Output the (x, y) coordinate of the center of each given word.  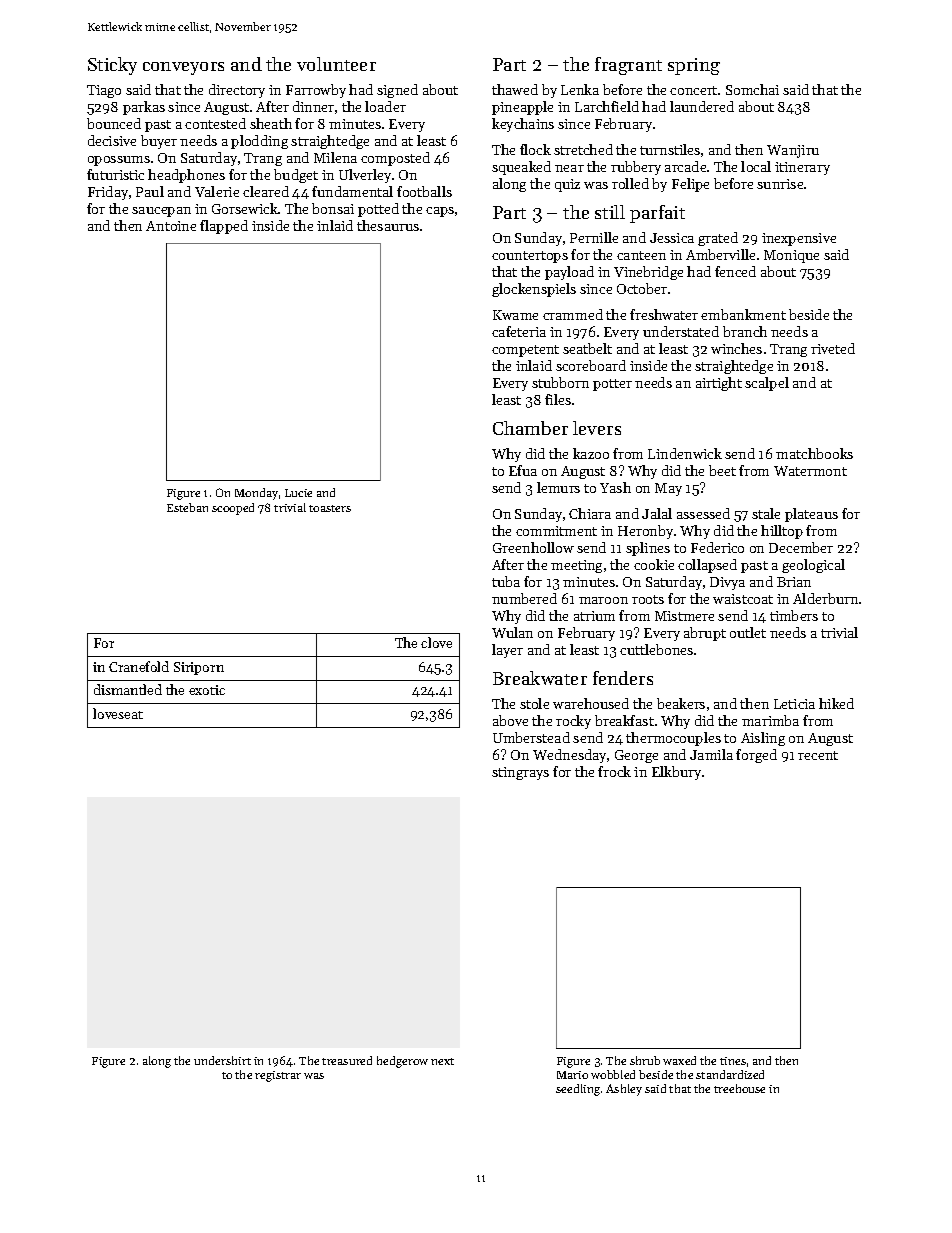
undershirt (222, 1060)
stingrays (520, 773)
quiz (567, 185)
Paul (150, 191)
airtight (719, 384)
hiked (836, 703)
